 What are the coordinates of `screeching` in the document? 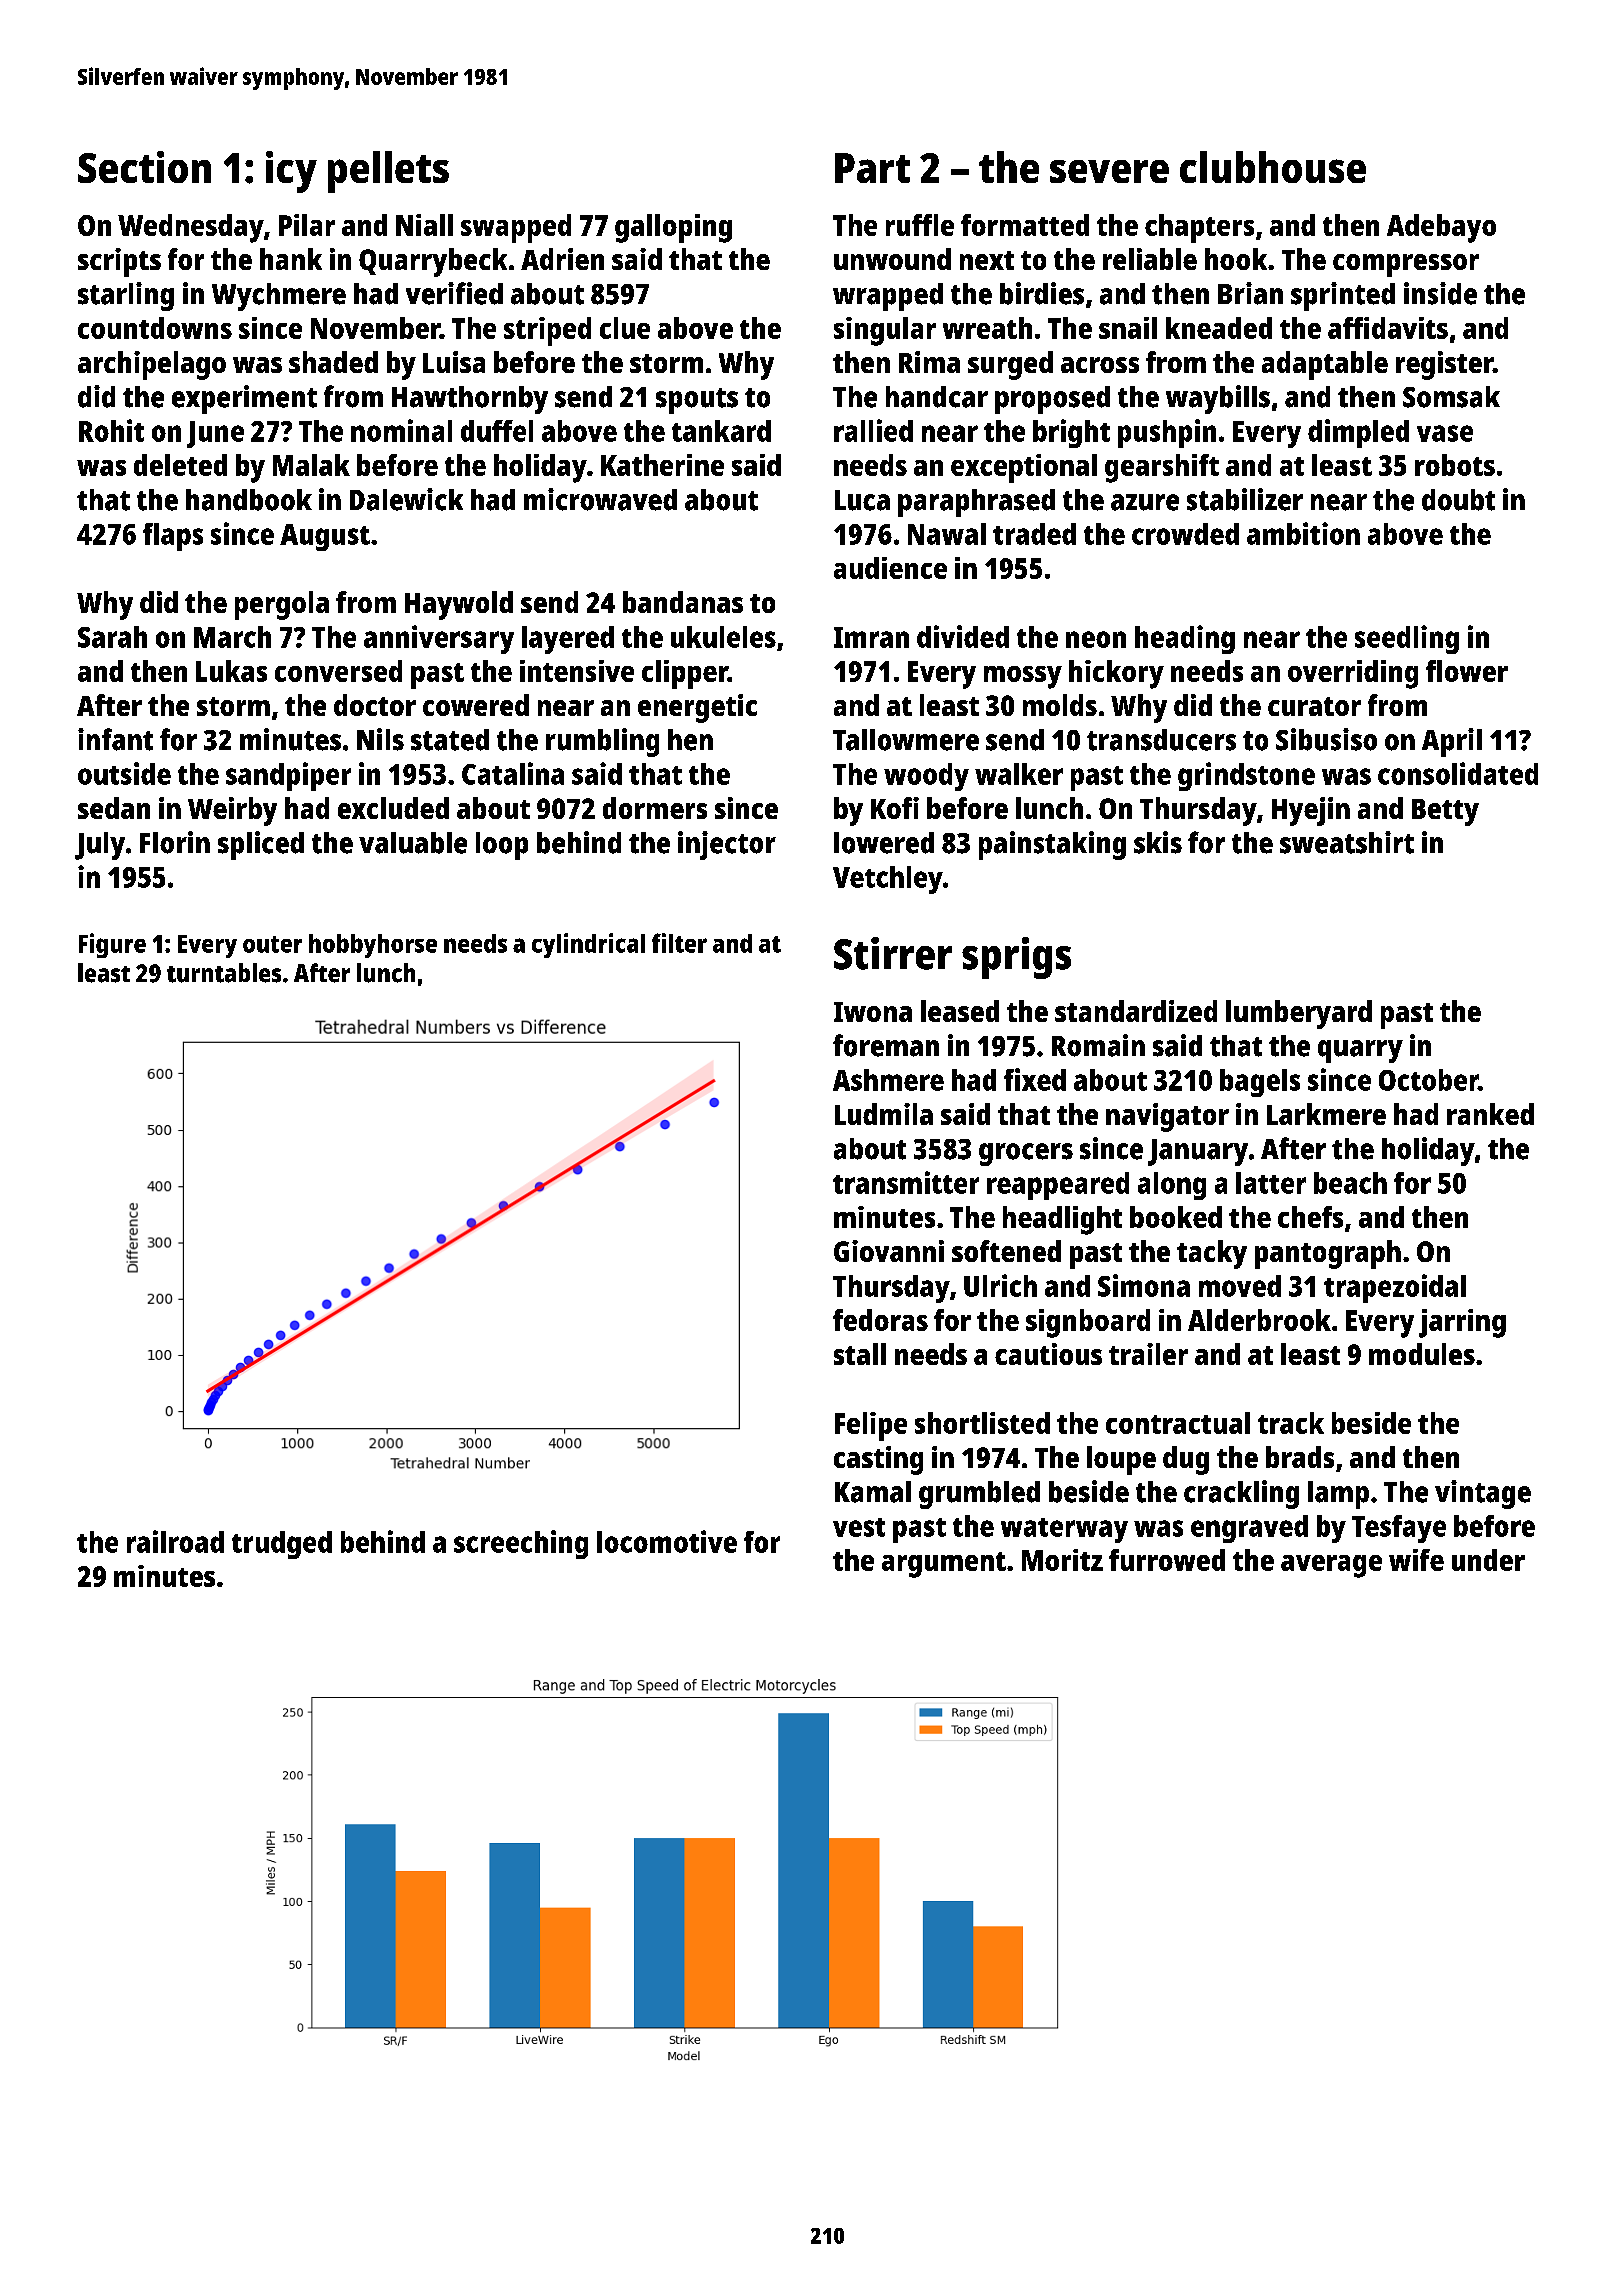 It's located at (521, 1544).
